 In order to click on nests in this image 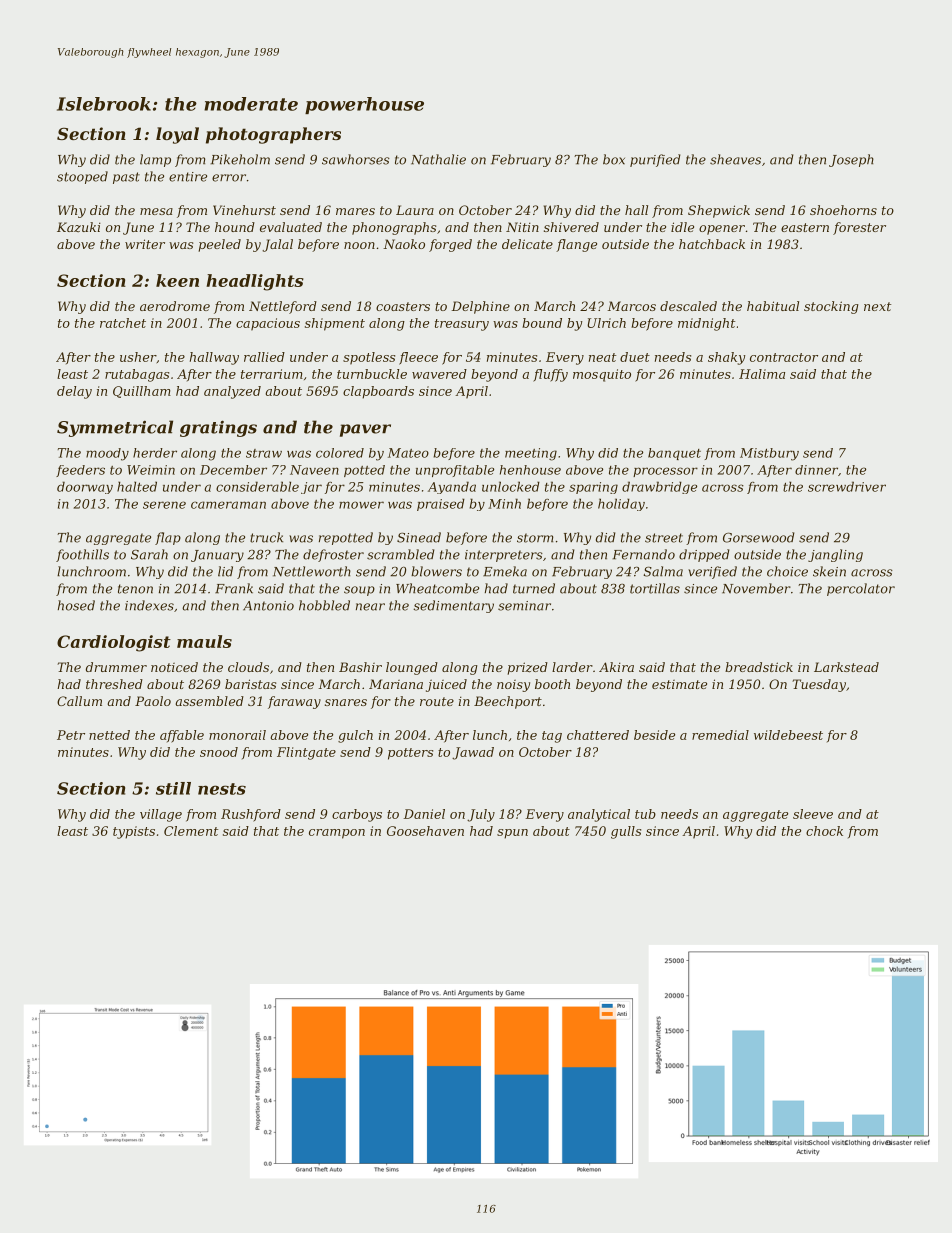, I will do `click(222, 789)`.
